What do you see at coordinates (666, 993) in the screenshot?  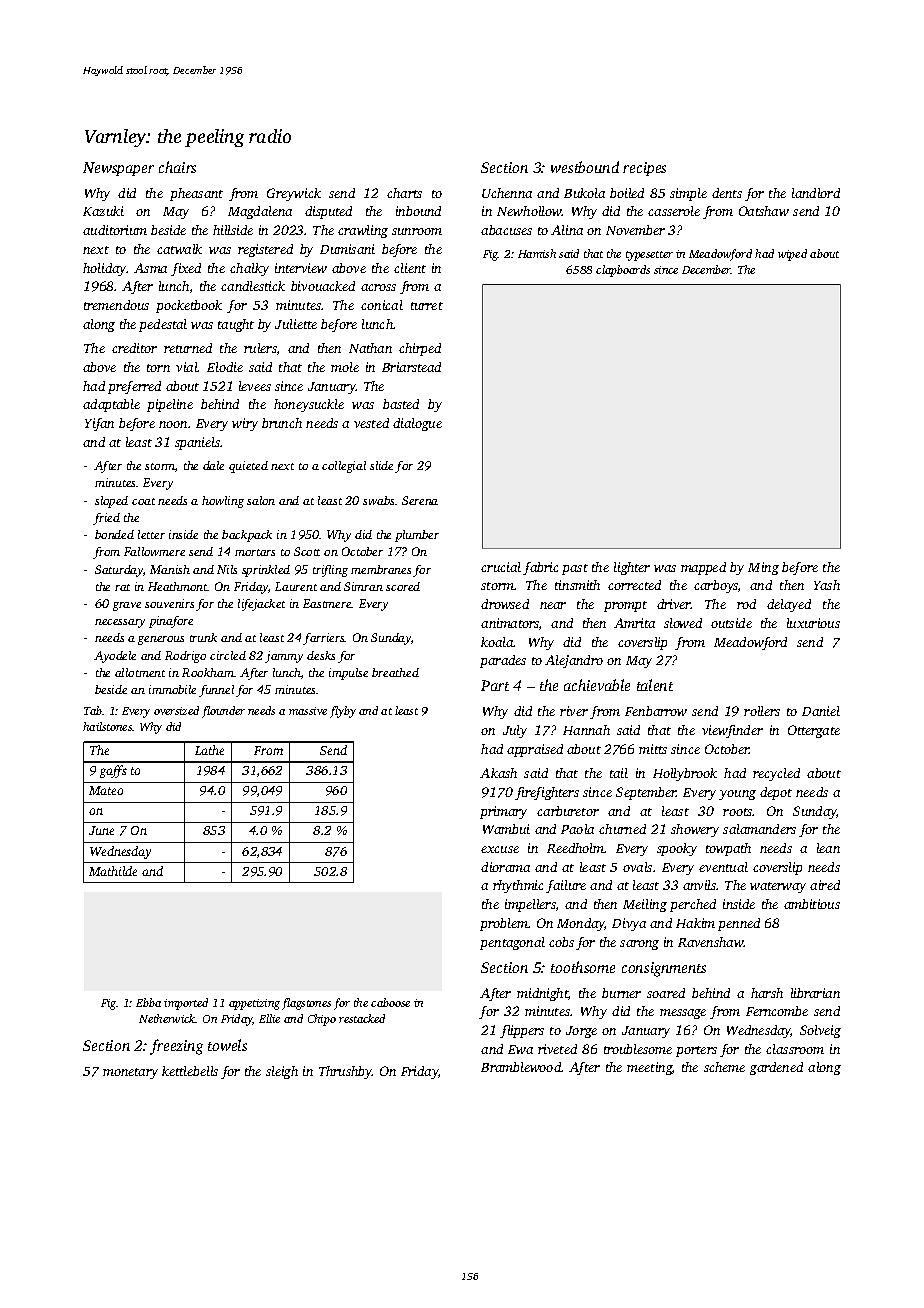 I see `soared` at bounding box center [666, 993].
